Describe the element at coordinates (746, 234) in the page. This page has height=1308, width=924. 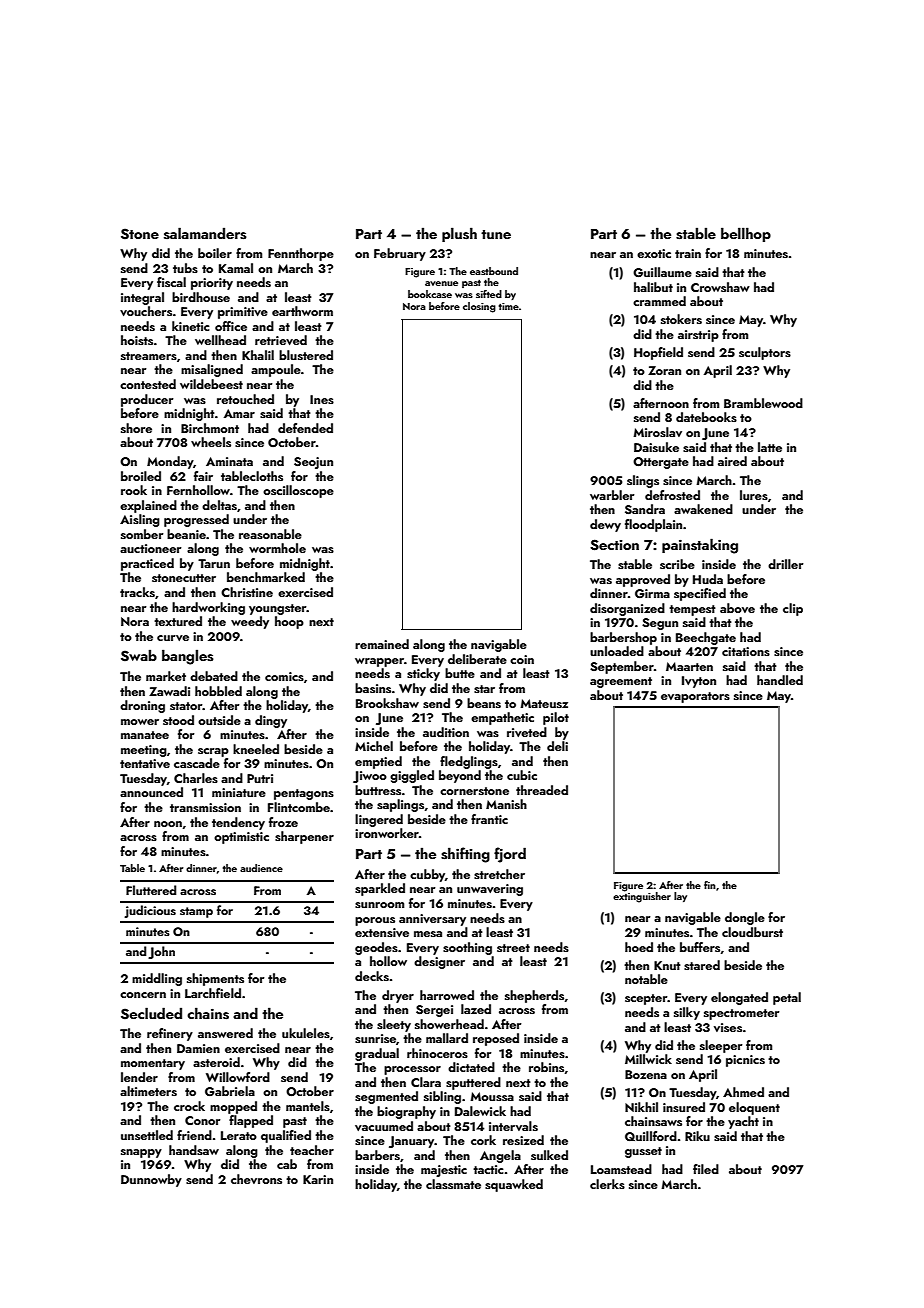
I see `bellhop` at that location.
